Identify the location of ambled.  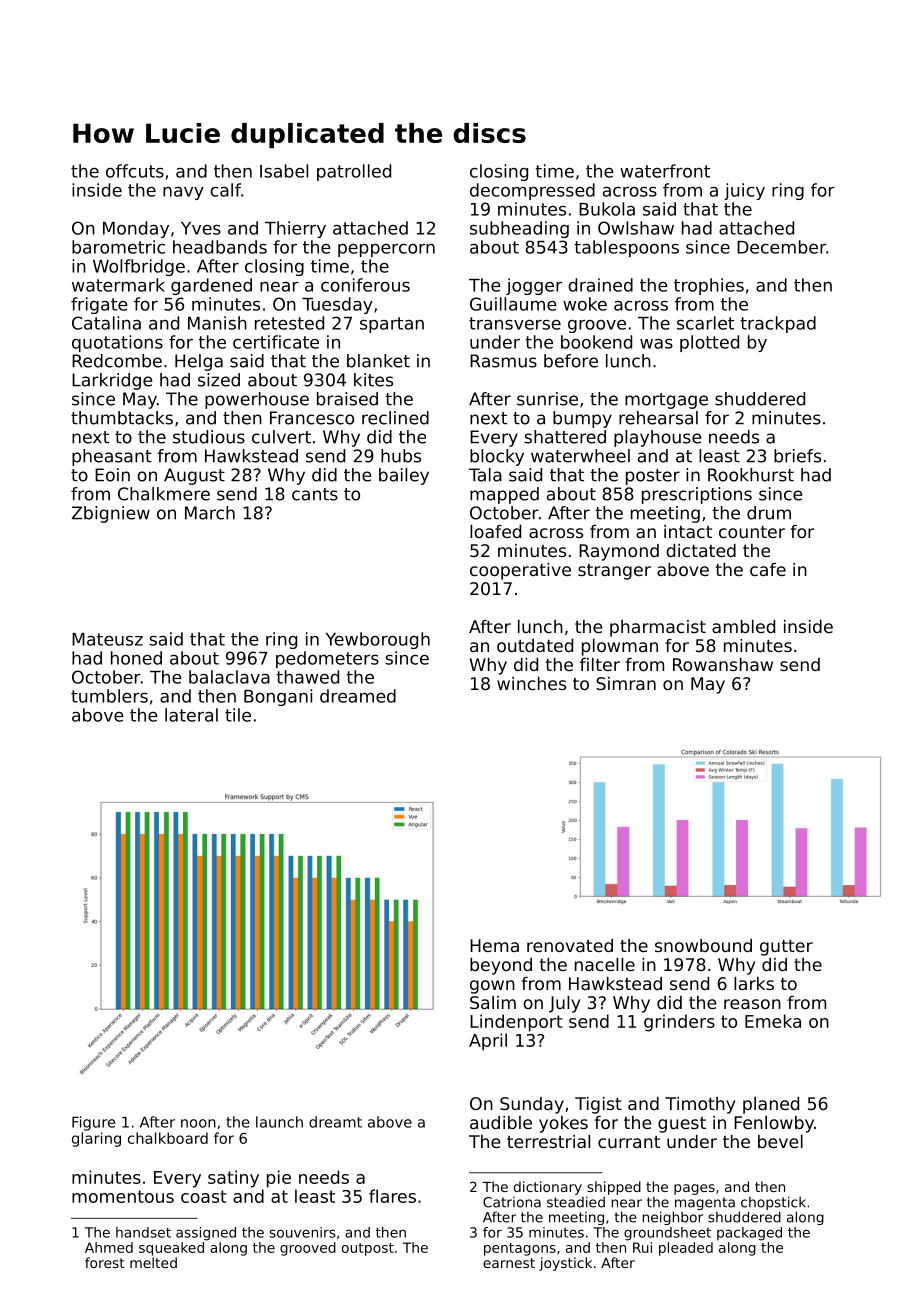
(743, 626).
